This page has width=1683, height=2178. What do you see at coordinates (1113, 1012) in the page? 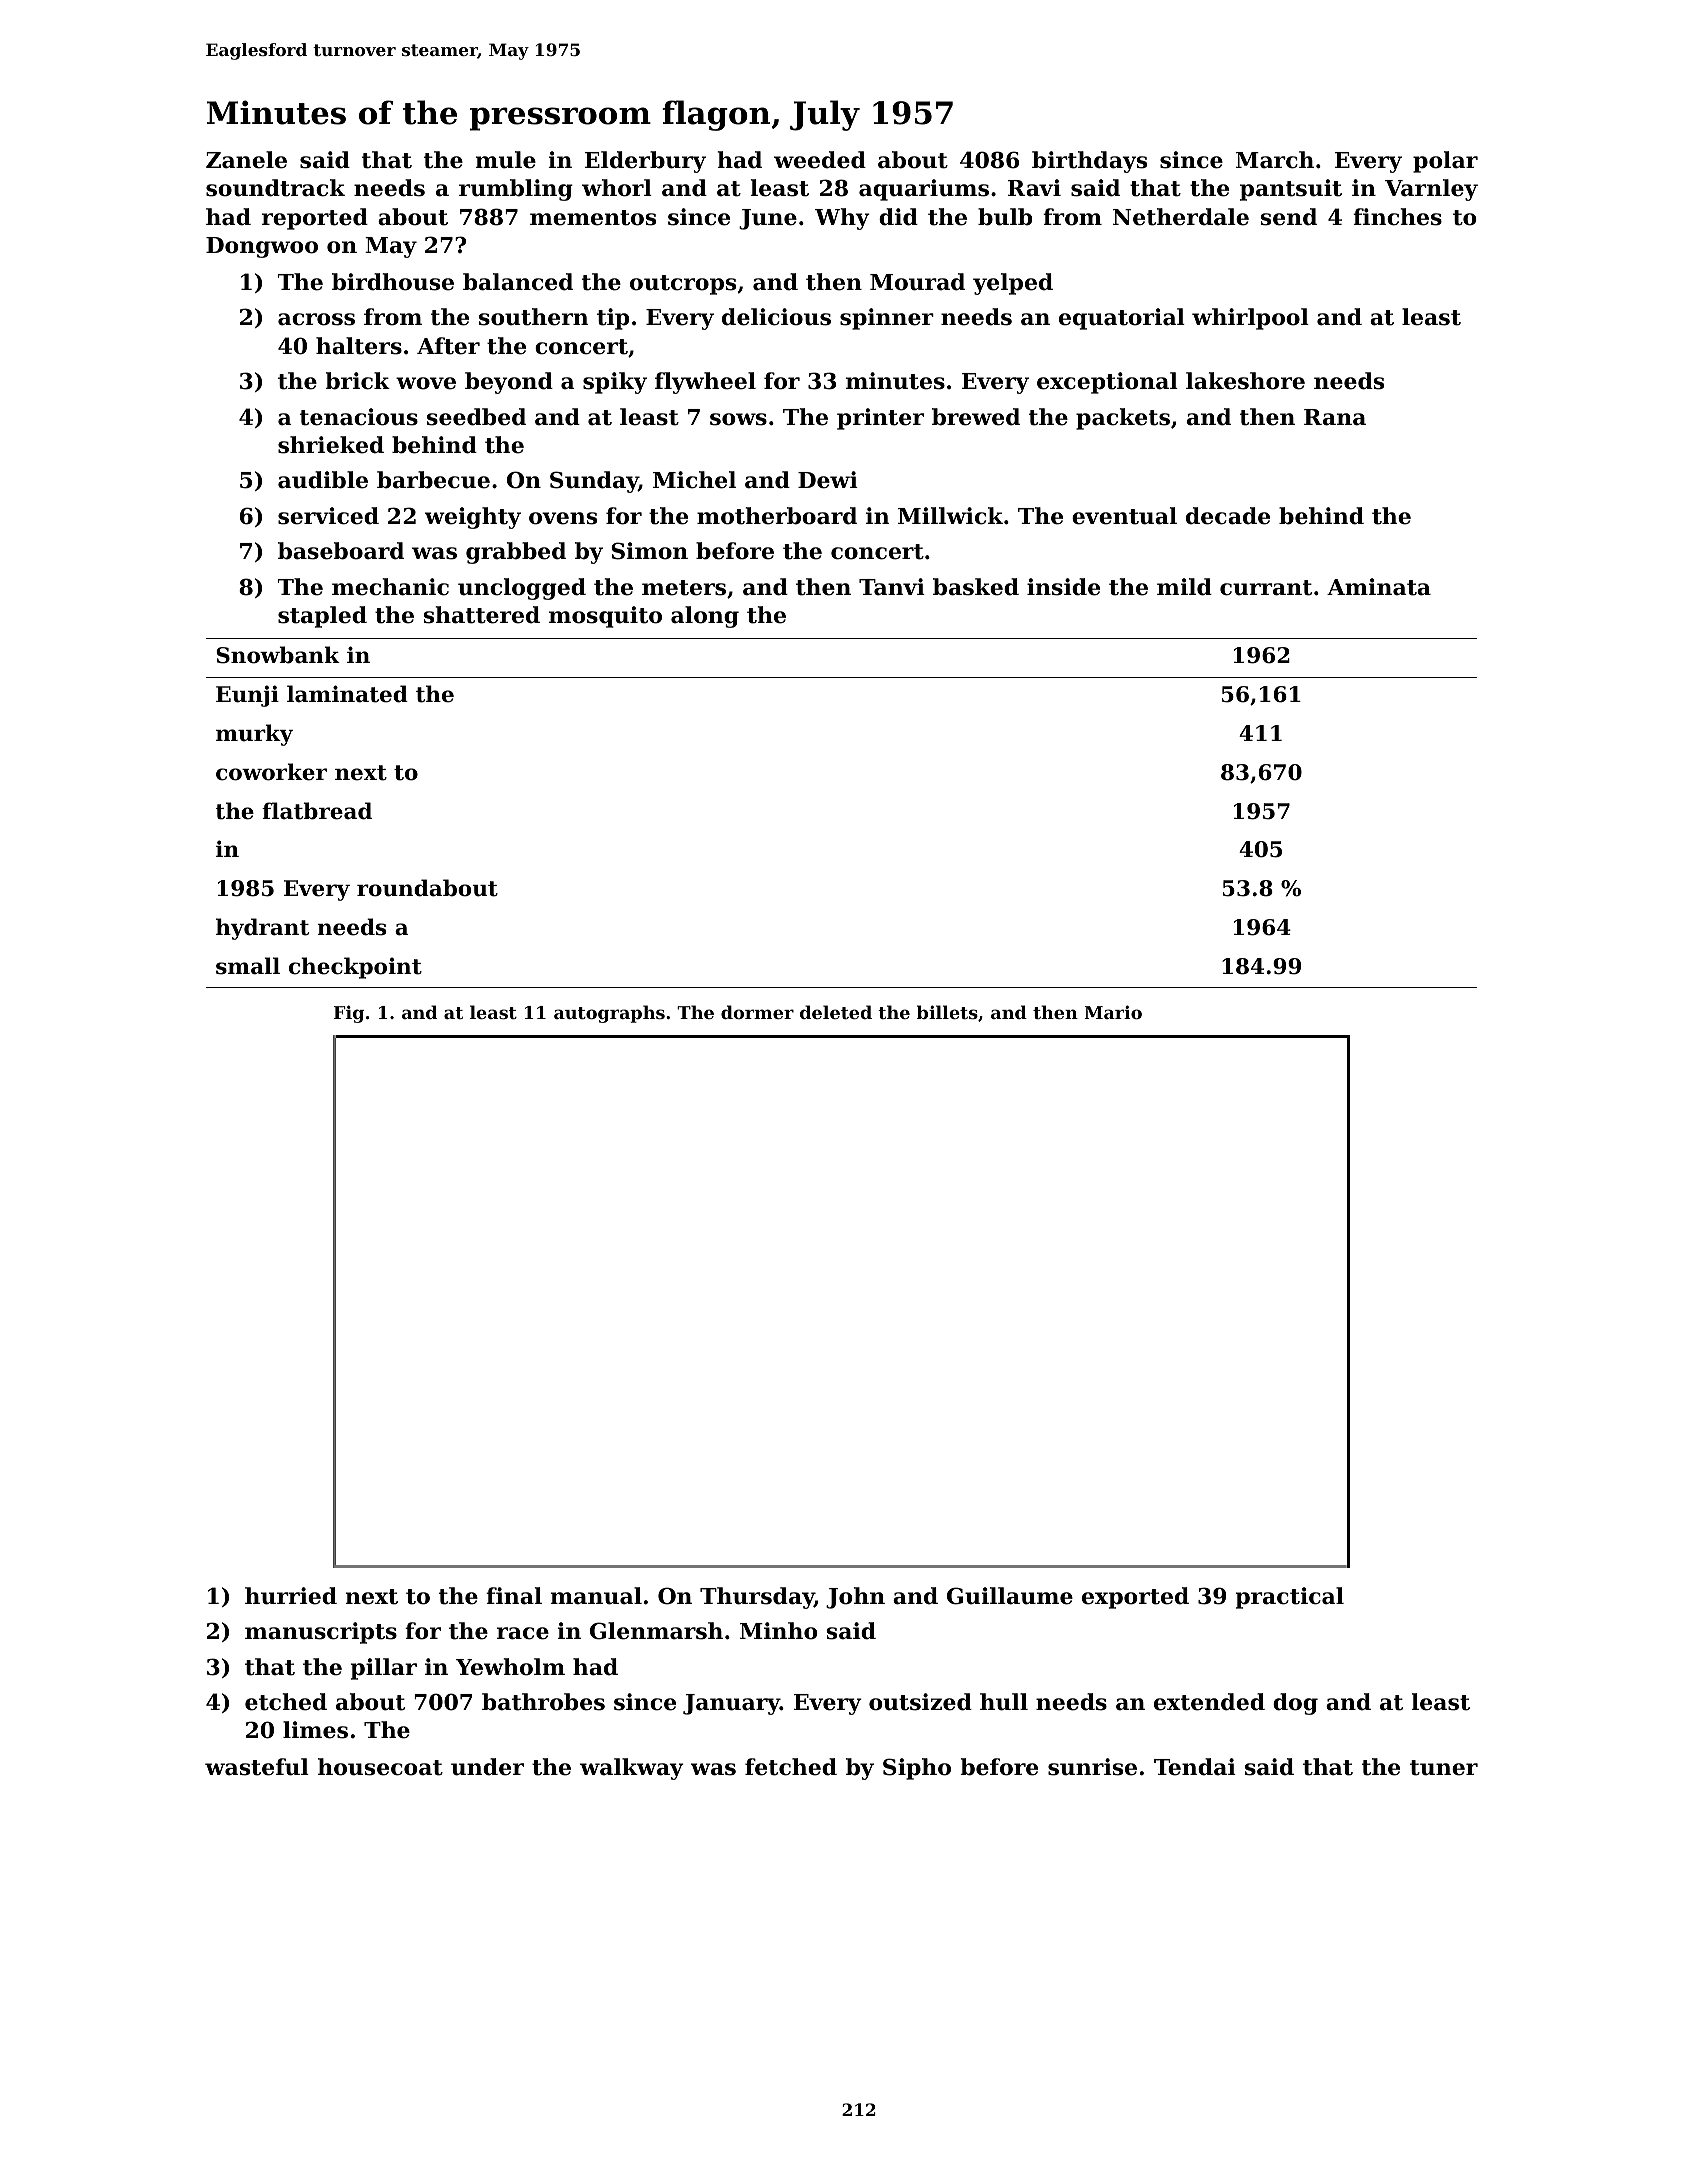
I see `Mario` at bounding box center [1113, 1012].
